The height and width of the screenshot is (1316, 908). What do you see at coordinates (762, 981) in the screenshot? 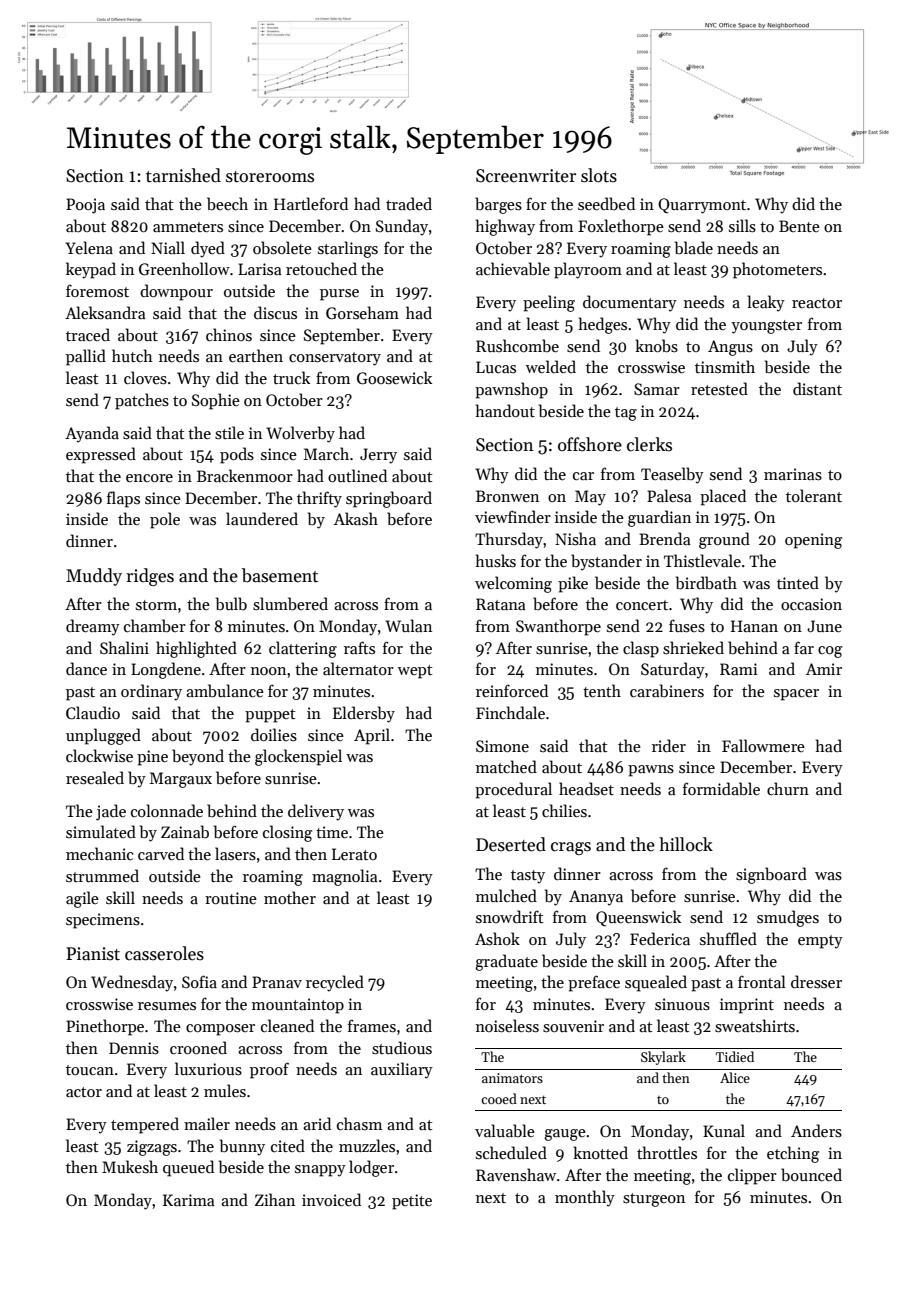
I see `frontal` at bounding box center [762, 981].
